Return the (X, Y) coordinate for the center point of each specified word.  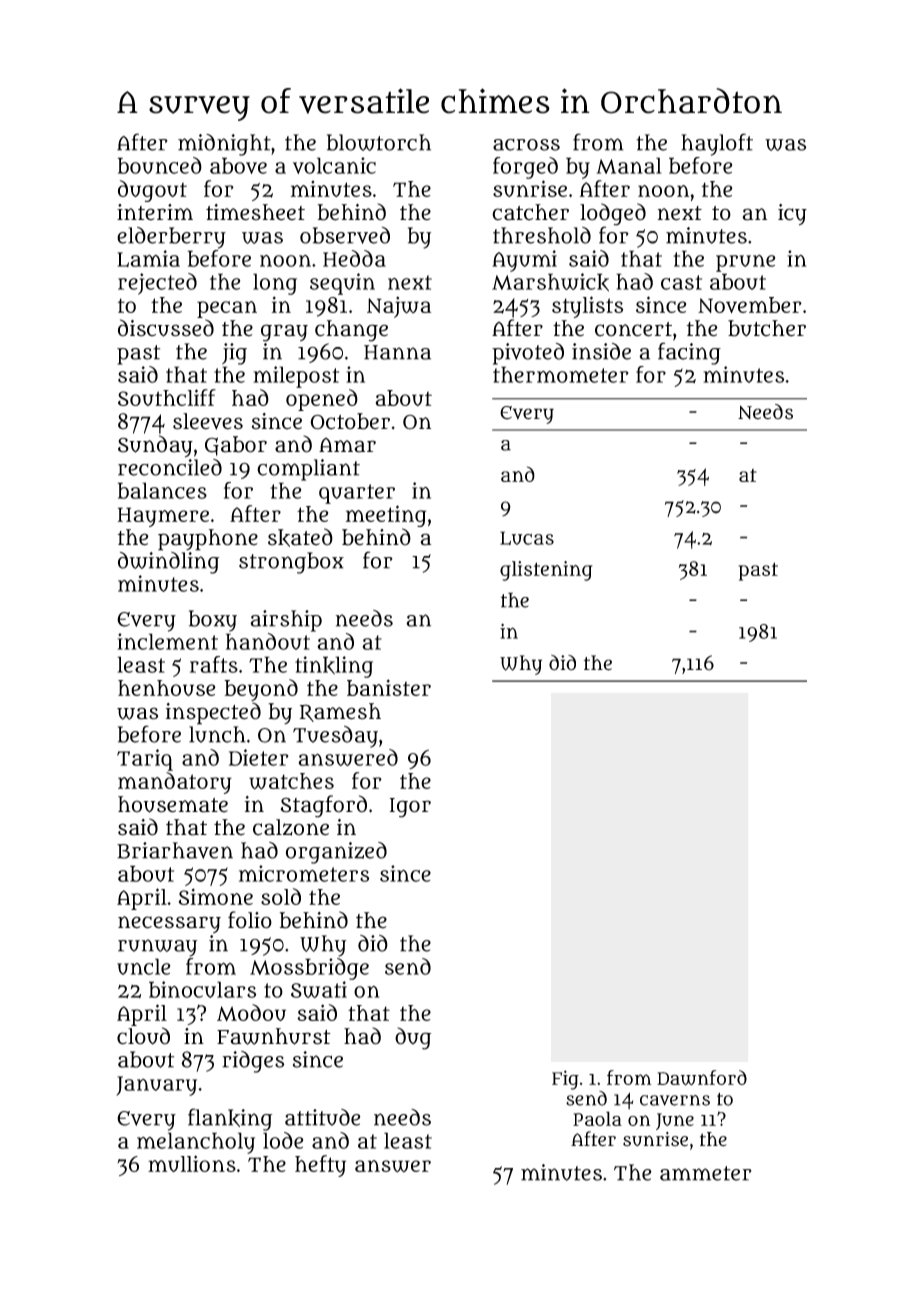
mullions (192, 1163)
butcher (767, 328)
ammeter (706, 1173)
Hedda (354, 258)
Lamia (148, 258)
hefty (320, 1166)
